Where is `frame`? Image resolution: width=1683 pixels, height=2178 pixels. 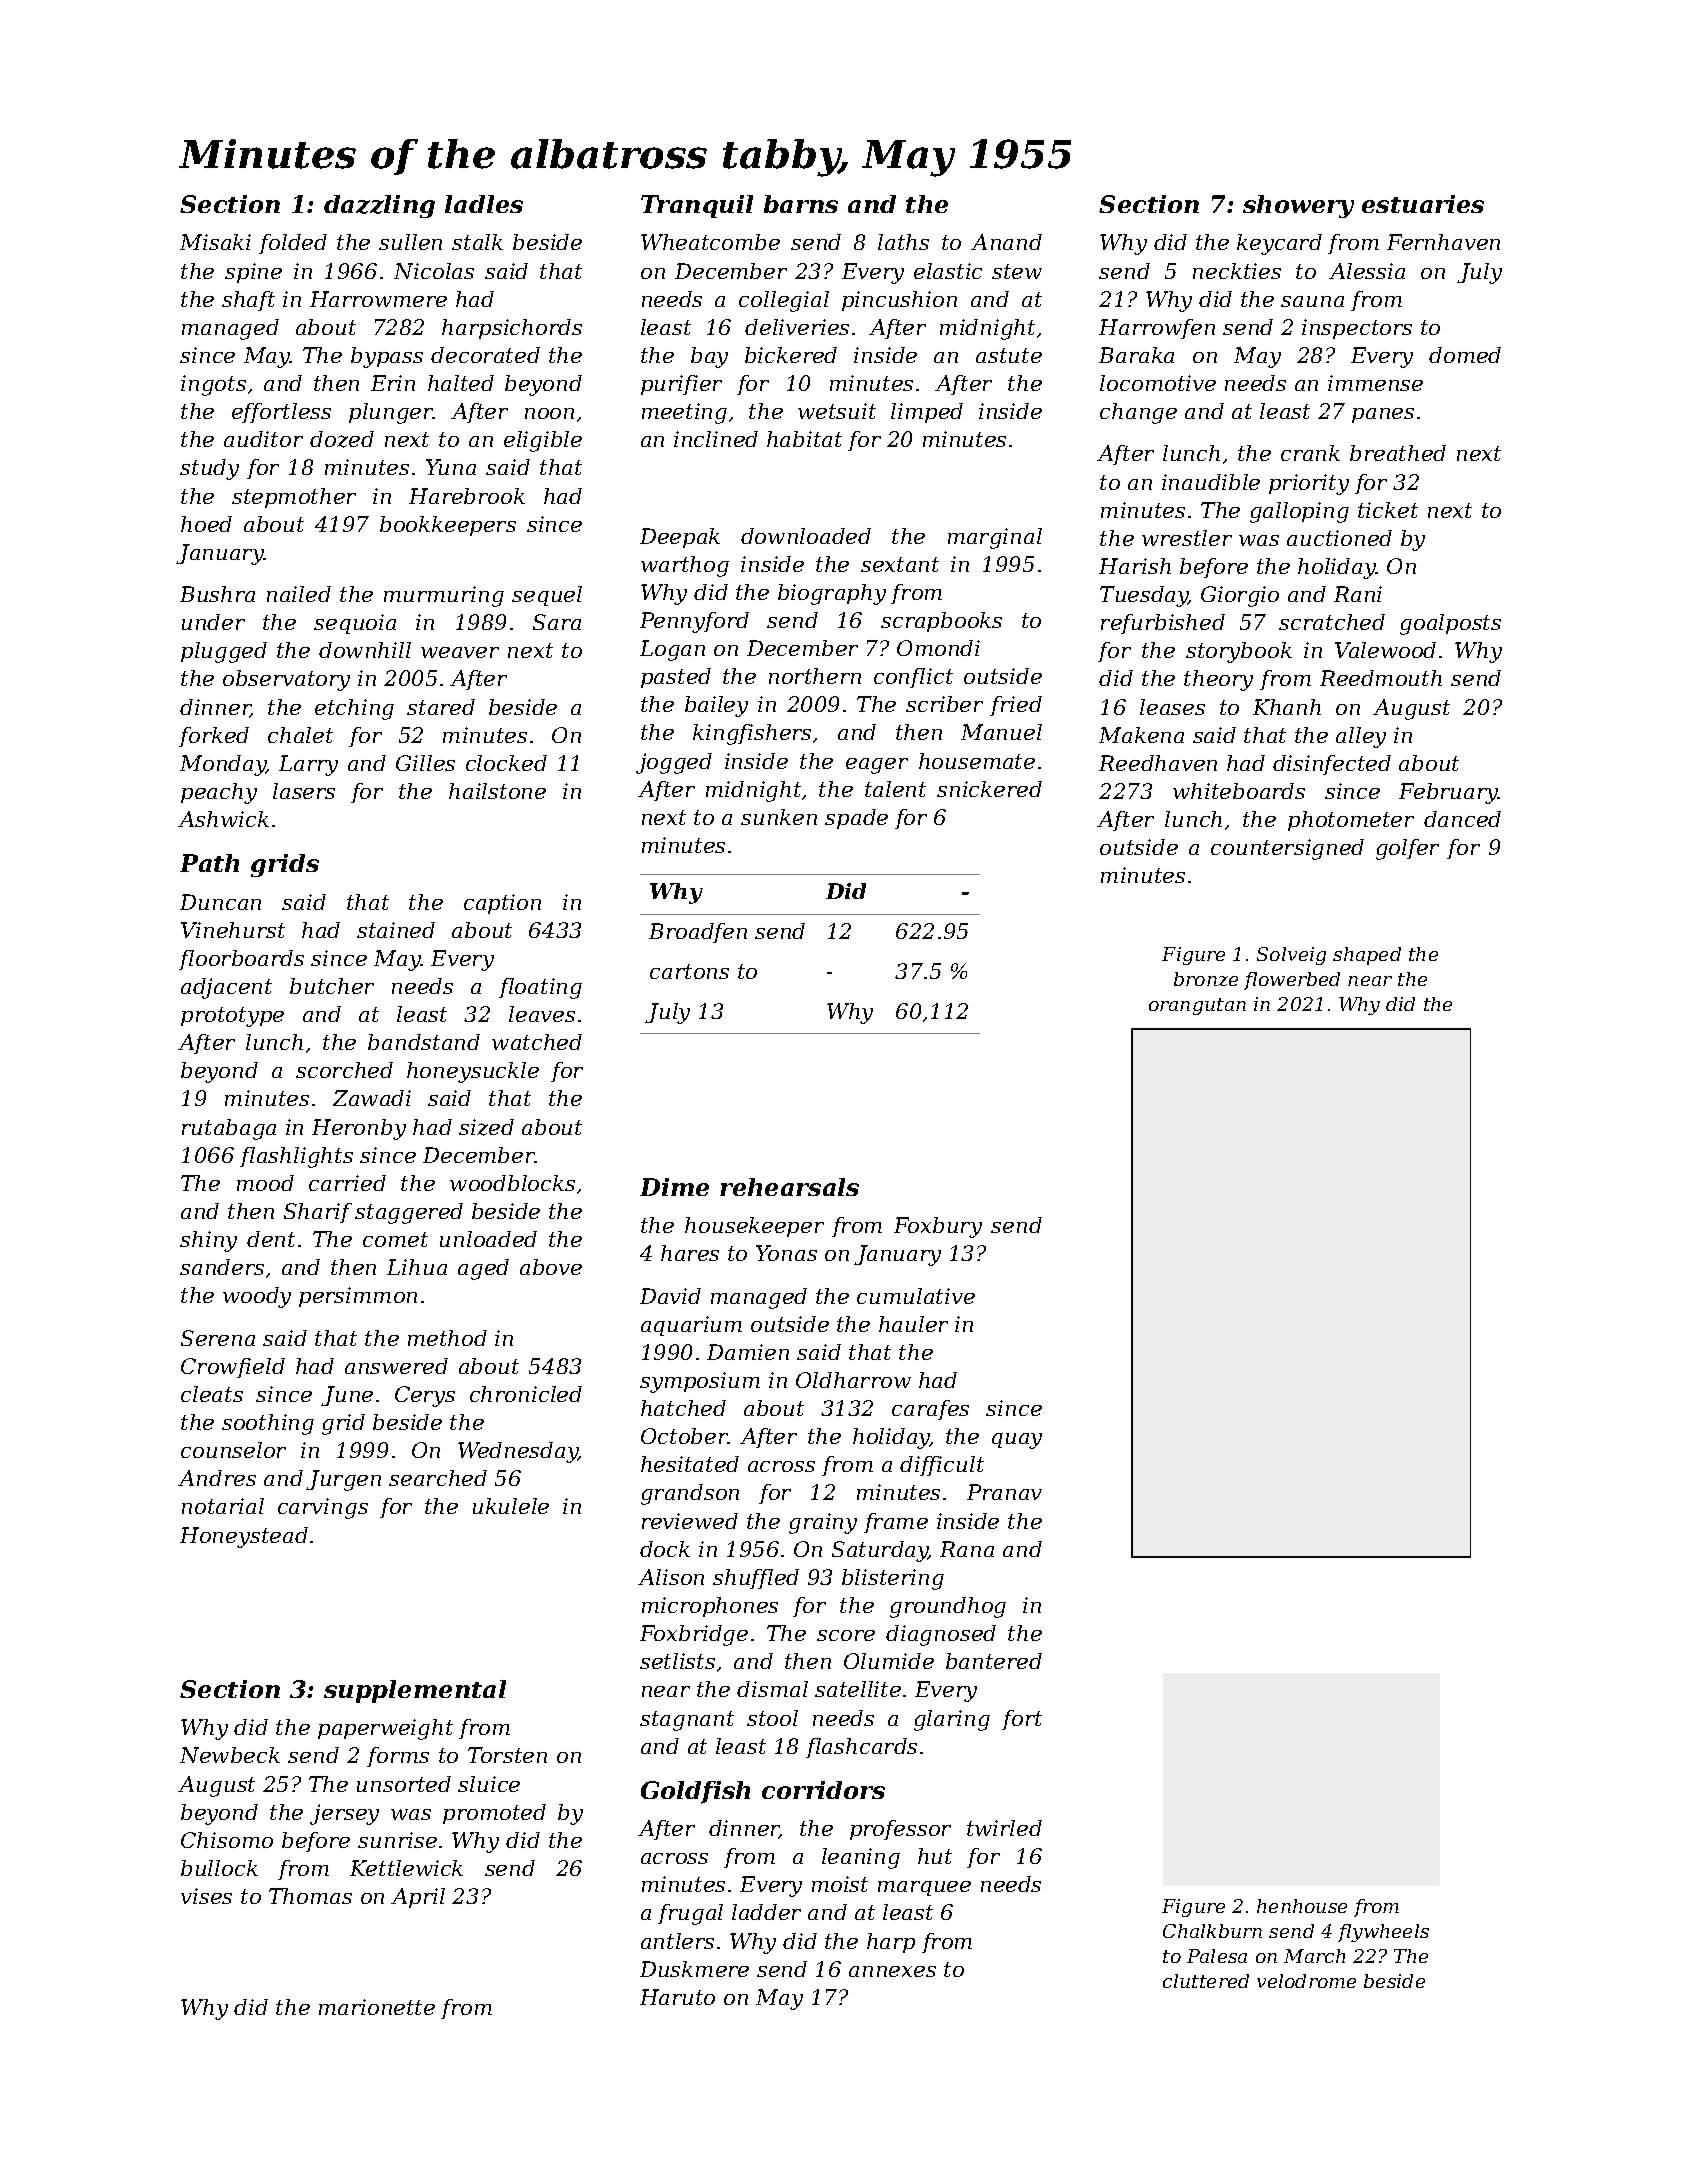 frame is located at coordinates (896, 1523).
